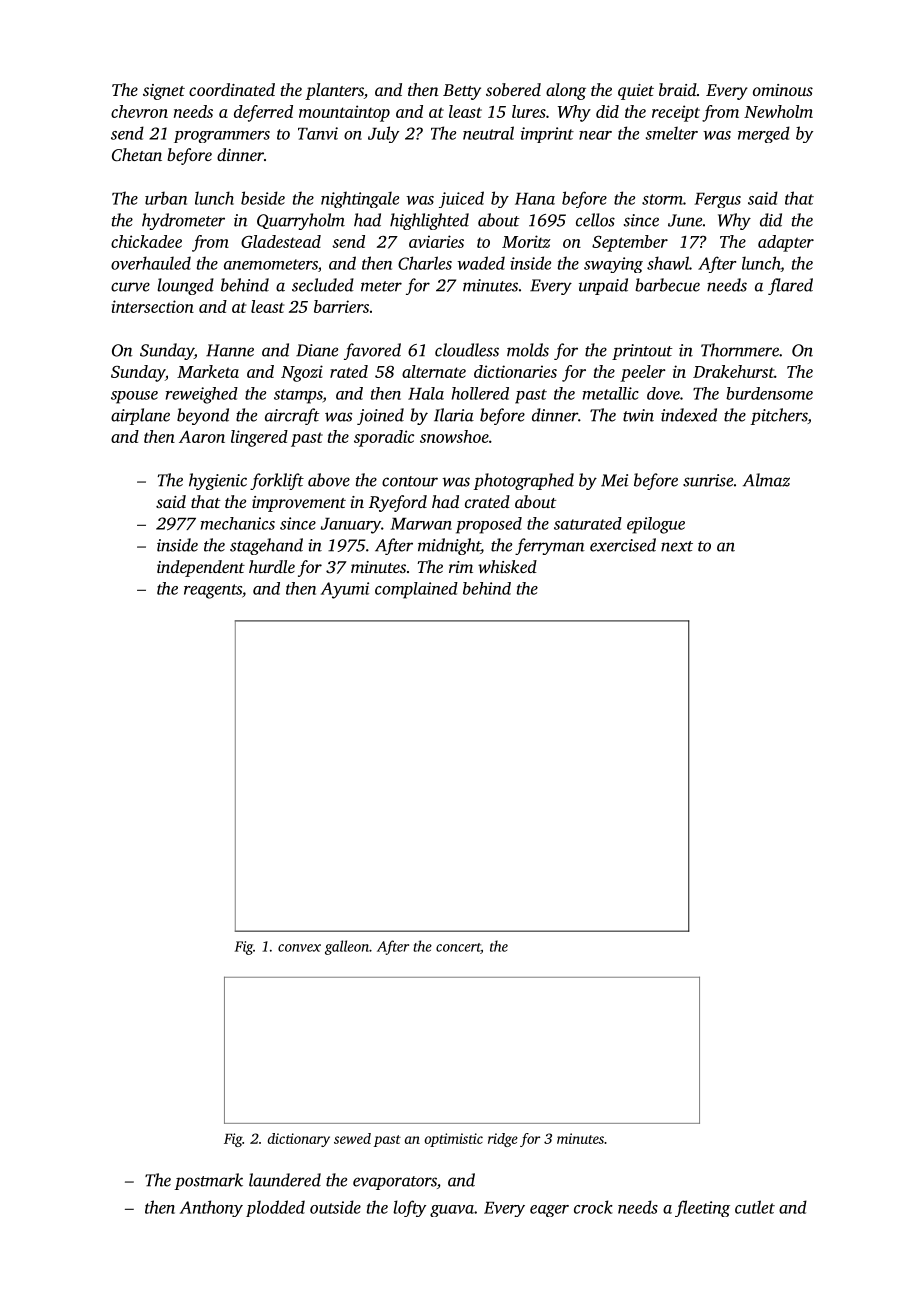 The image size is (924, 1308). I want to click on Ayumi, so click(345, 590).
